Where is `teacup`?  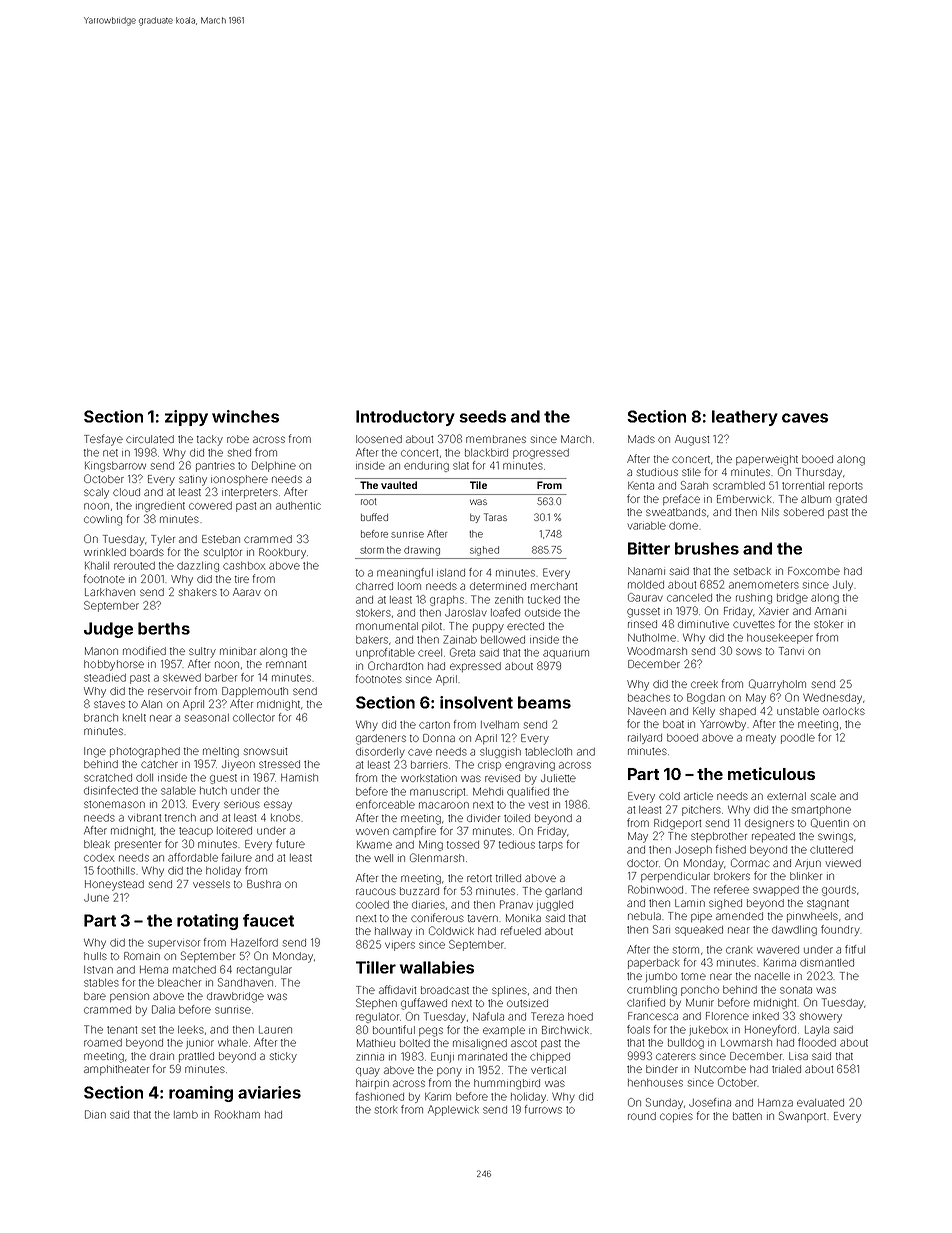
teacup is located at coordinates (196, 832).
